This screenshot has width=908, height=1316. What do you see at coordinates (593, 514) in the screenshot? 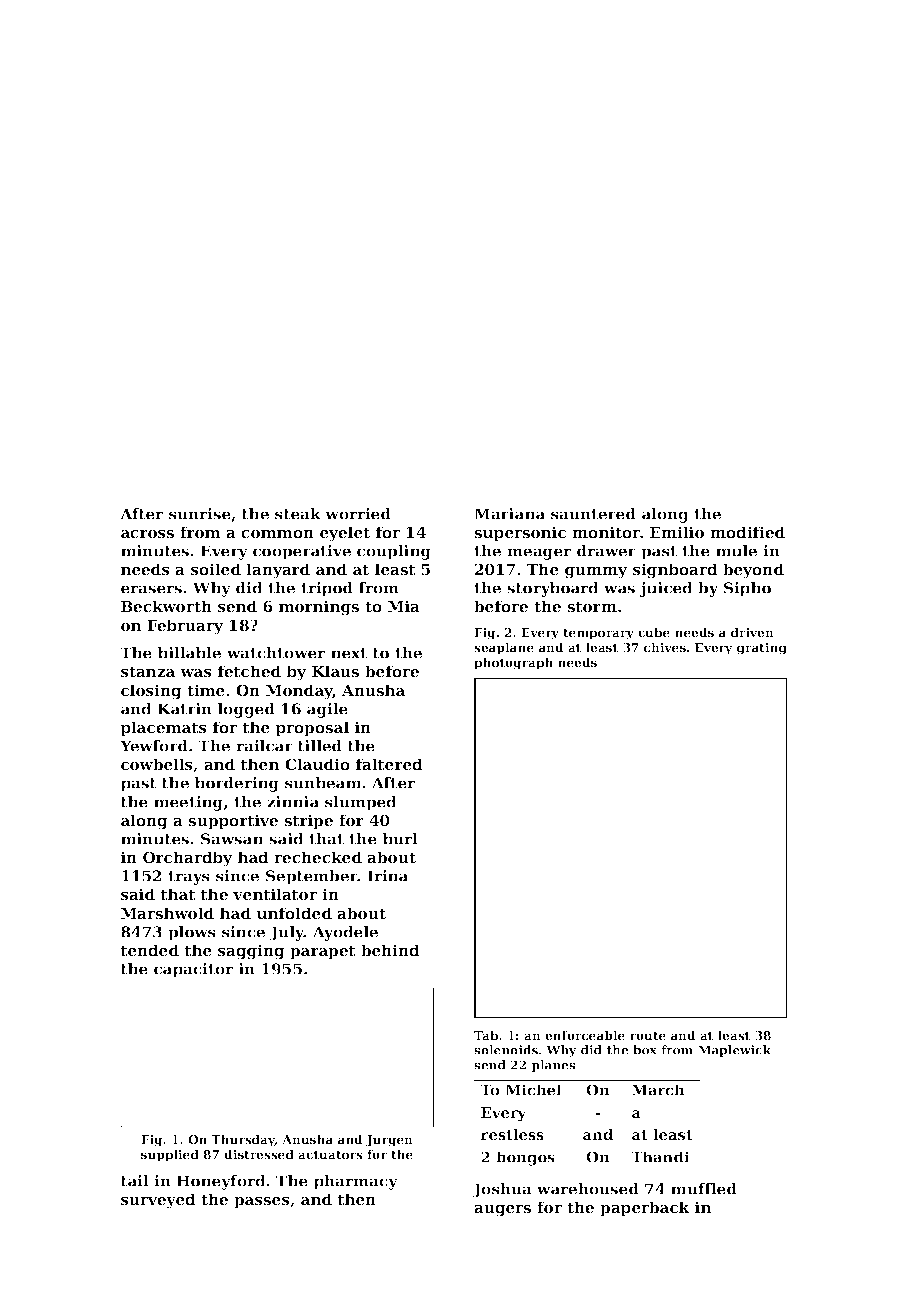
I see `sauntered` at bounding box center [593, 514].
